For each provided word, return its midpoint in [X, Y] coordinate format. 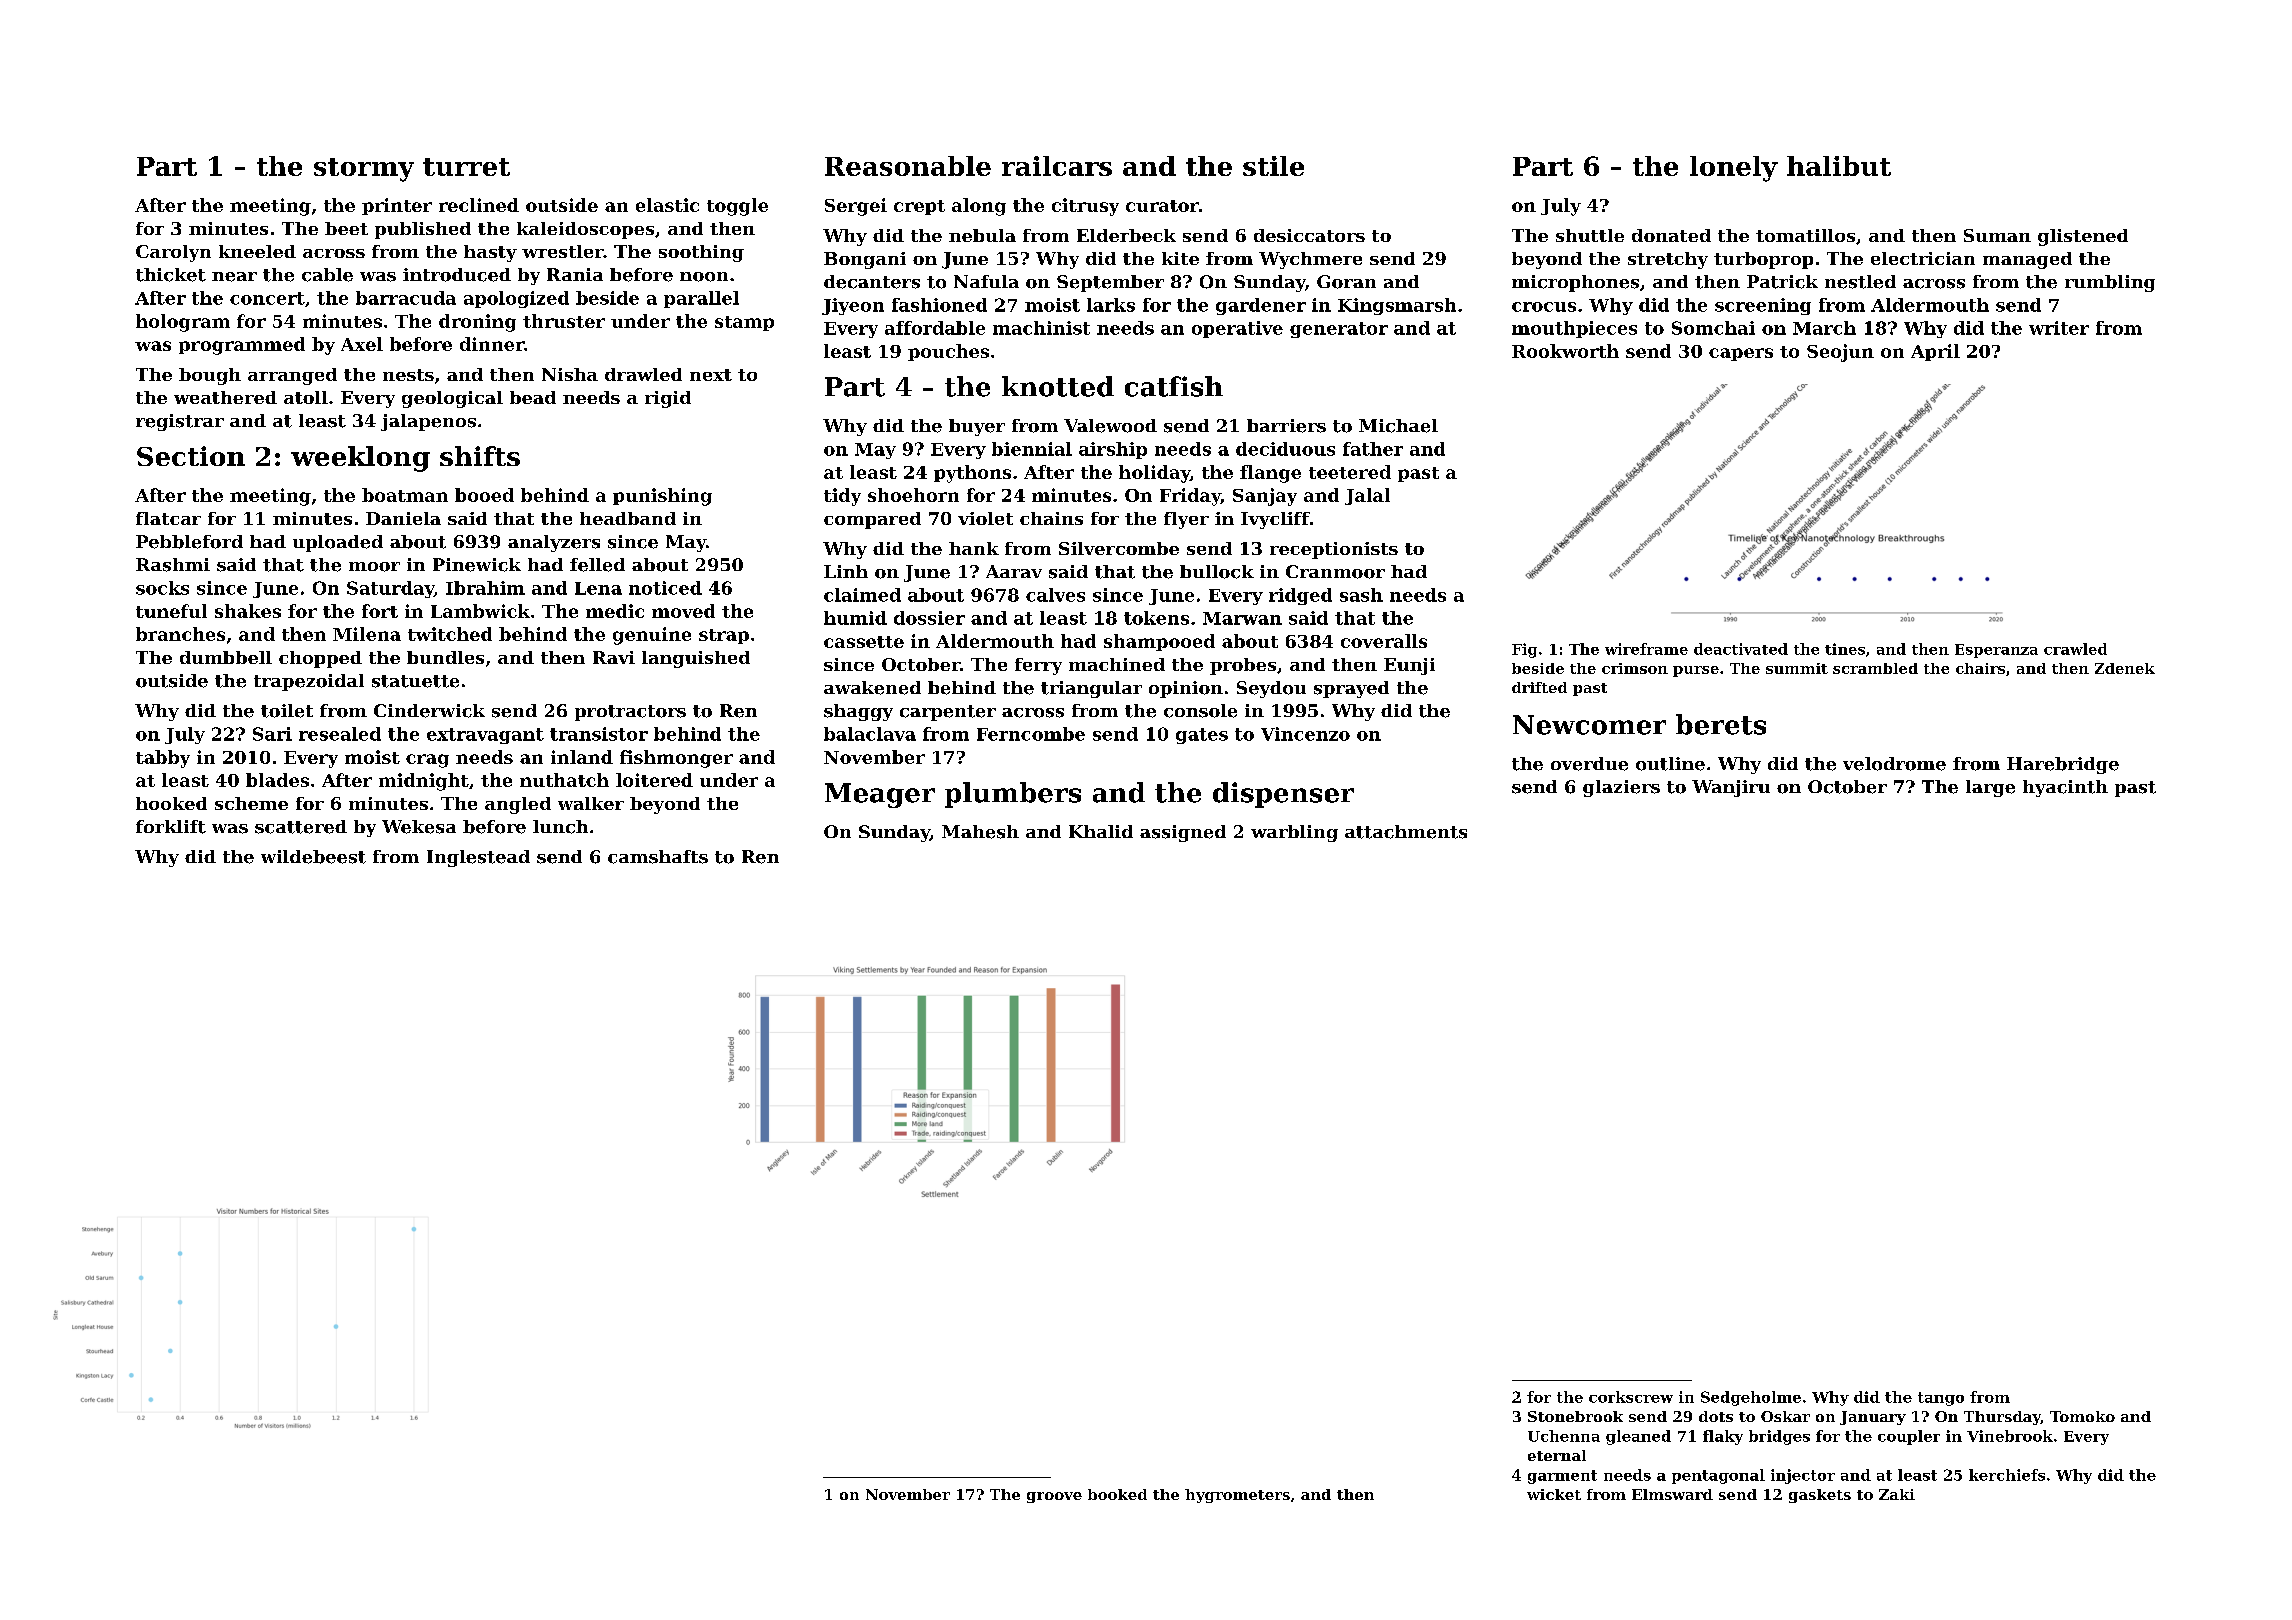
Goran [1346, 282]
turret [466, 167]
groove [1054, 1497]
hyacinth [2065, 788]
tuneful [171, 611]
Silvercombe [1119, 548]
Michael [1398, 426]
